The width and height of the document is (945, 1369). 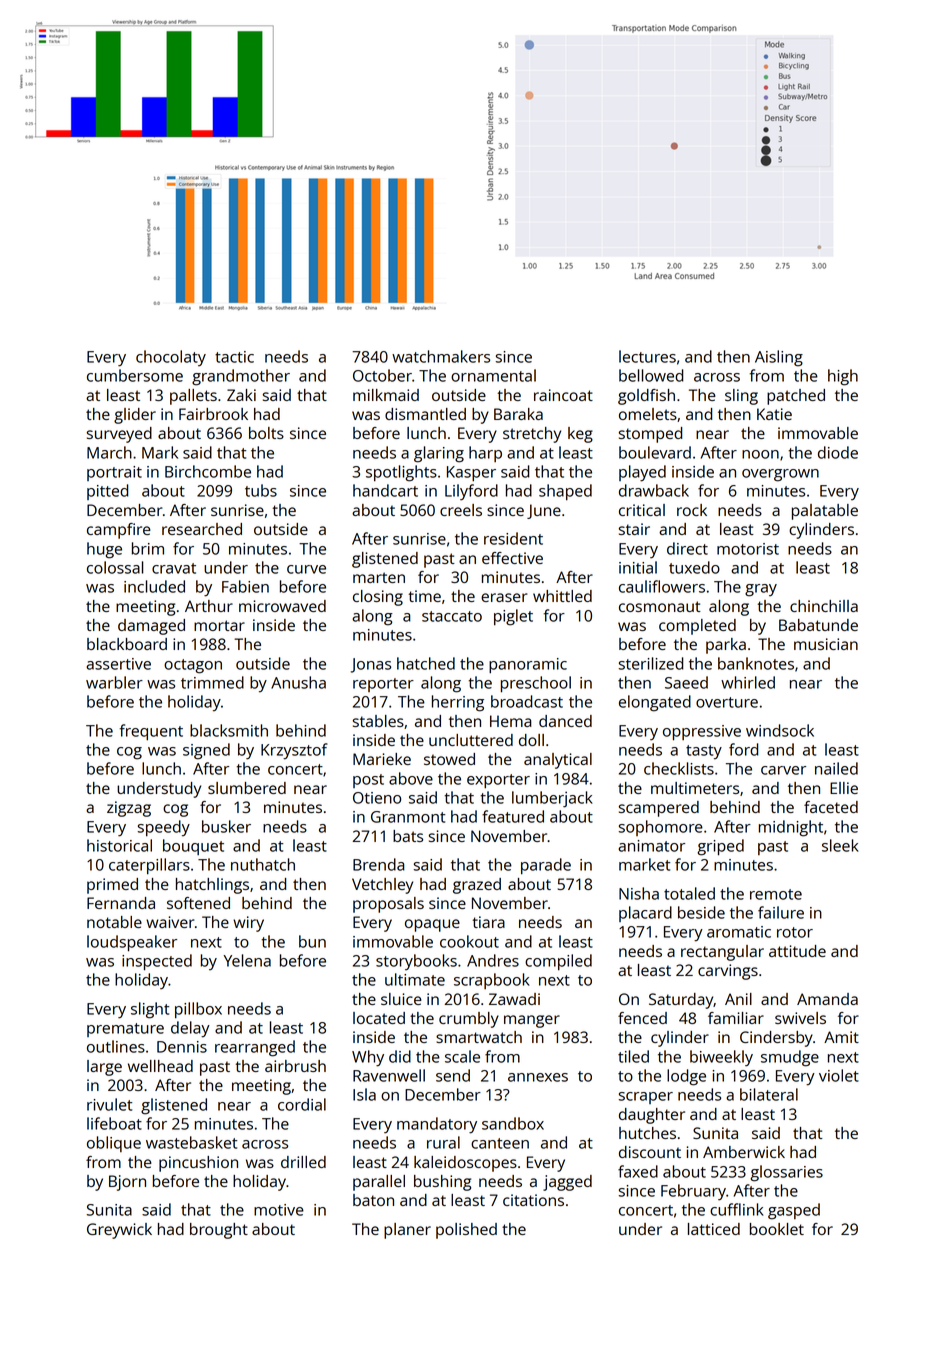 What do you see at coordinates (407, 1231) in the document?
I see `planer` at bounding box center [407, 1231].
